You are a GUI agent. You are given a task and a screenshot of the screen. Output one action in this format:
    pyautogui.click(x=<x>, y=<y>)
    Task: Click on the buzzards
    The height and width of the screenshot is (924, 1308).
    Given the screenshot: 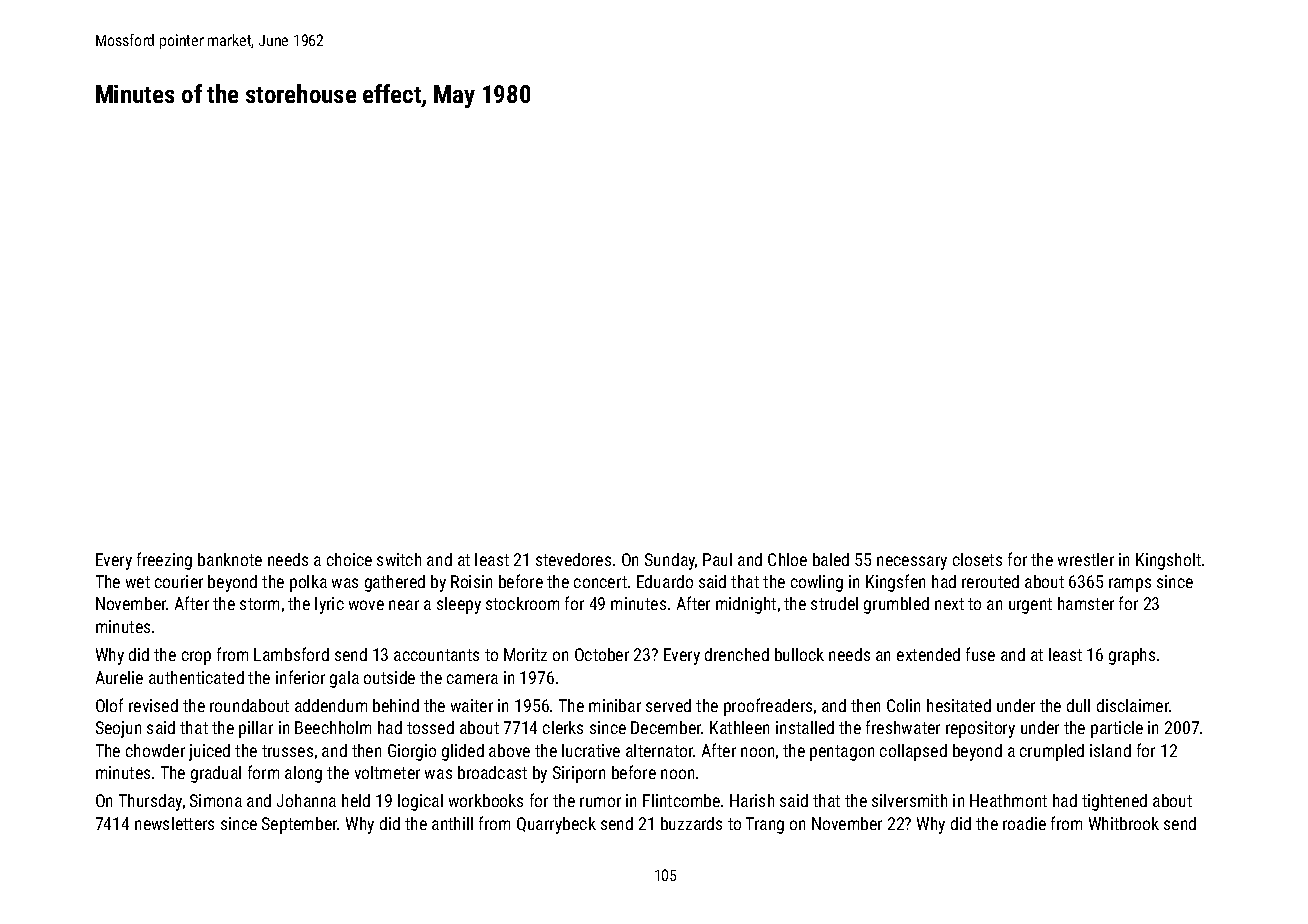 What is the action you would take?
    pyautogui.click(x=691, y=823)
